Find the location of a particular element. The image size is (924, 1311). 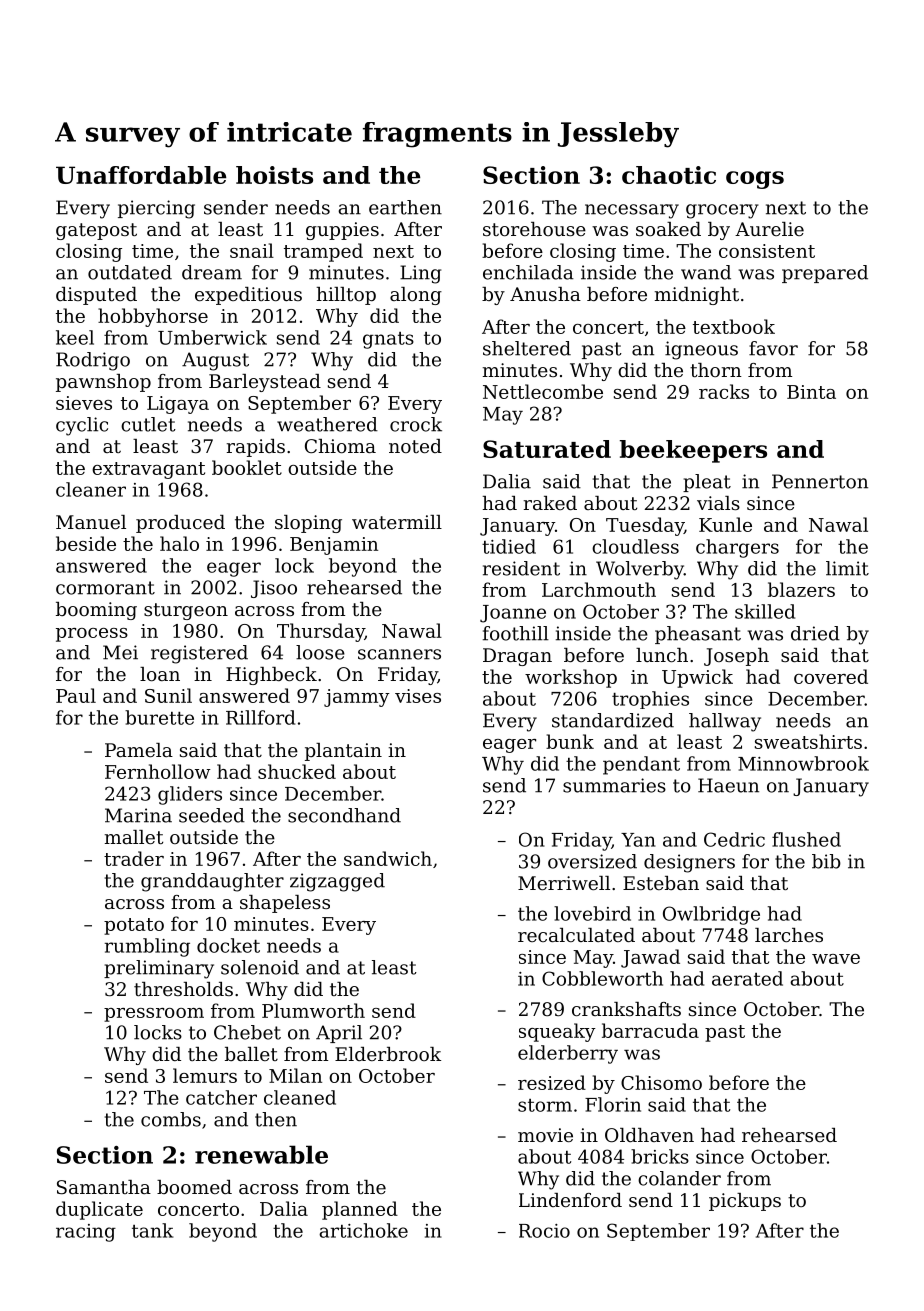

gnats is located at coordinates (388, 340).
